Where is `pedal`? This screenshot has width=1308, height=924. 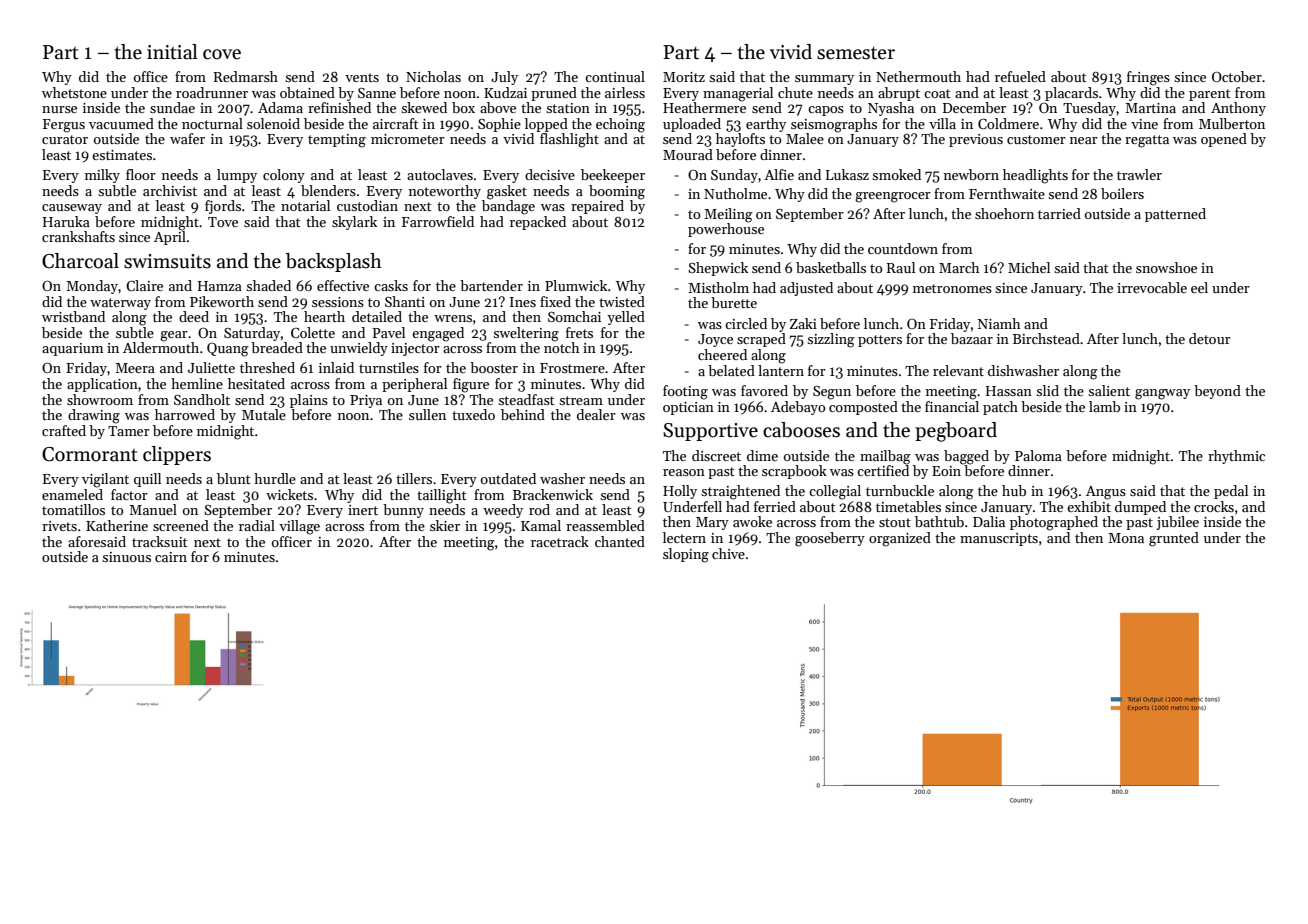
pedal is located at coordinates (1231, 492).
